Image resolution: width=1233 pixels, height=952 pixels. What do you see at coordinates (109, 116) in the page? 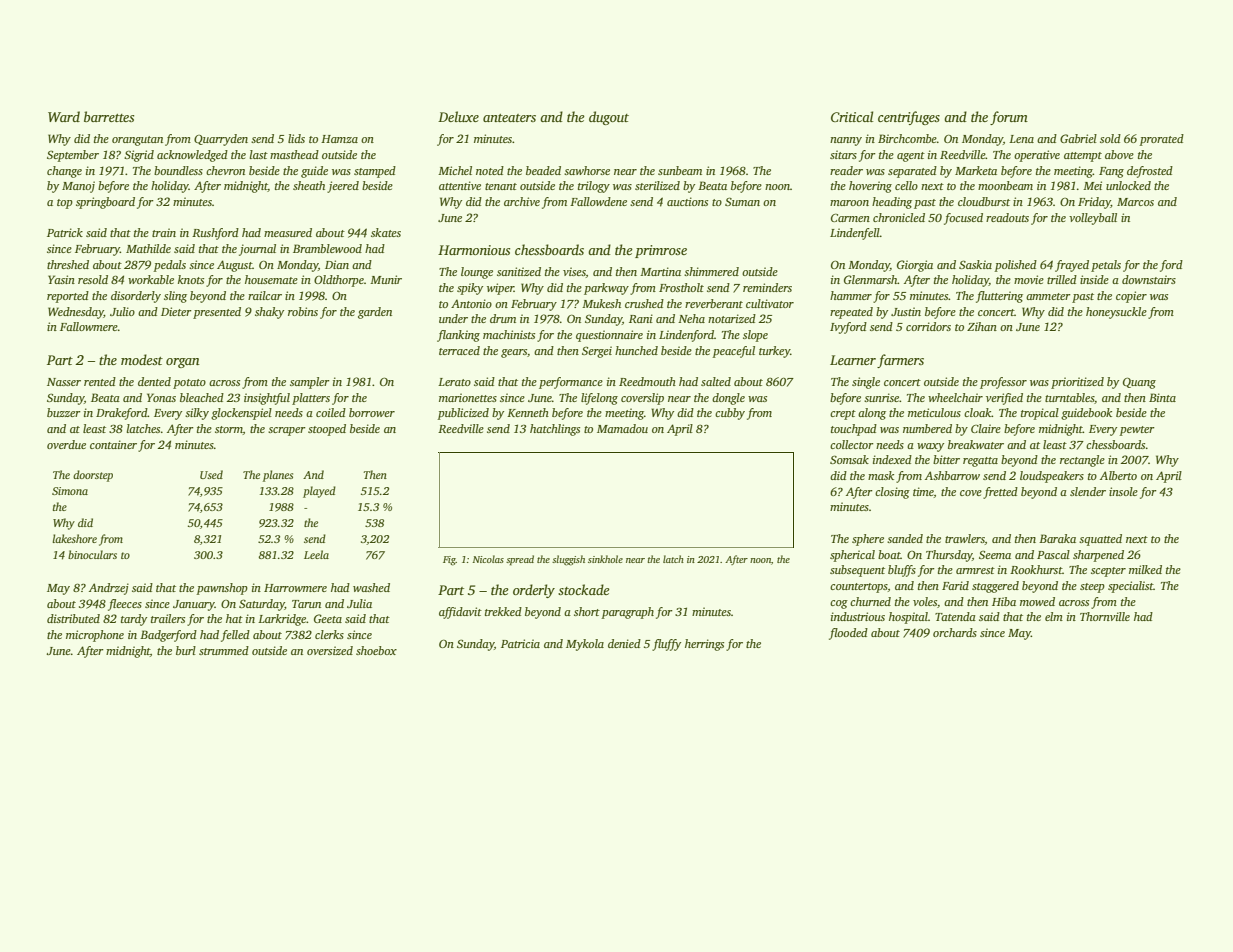
I see `barrettes` at bounding box center [109, 116].
